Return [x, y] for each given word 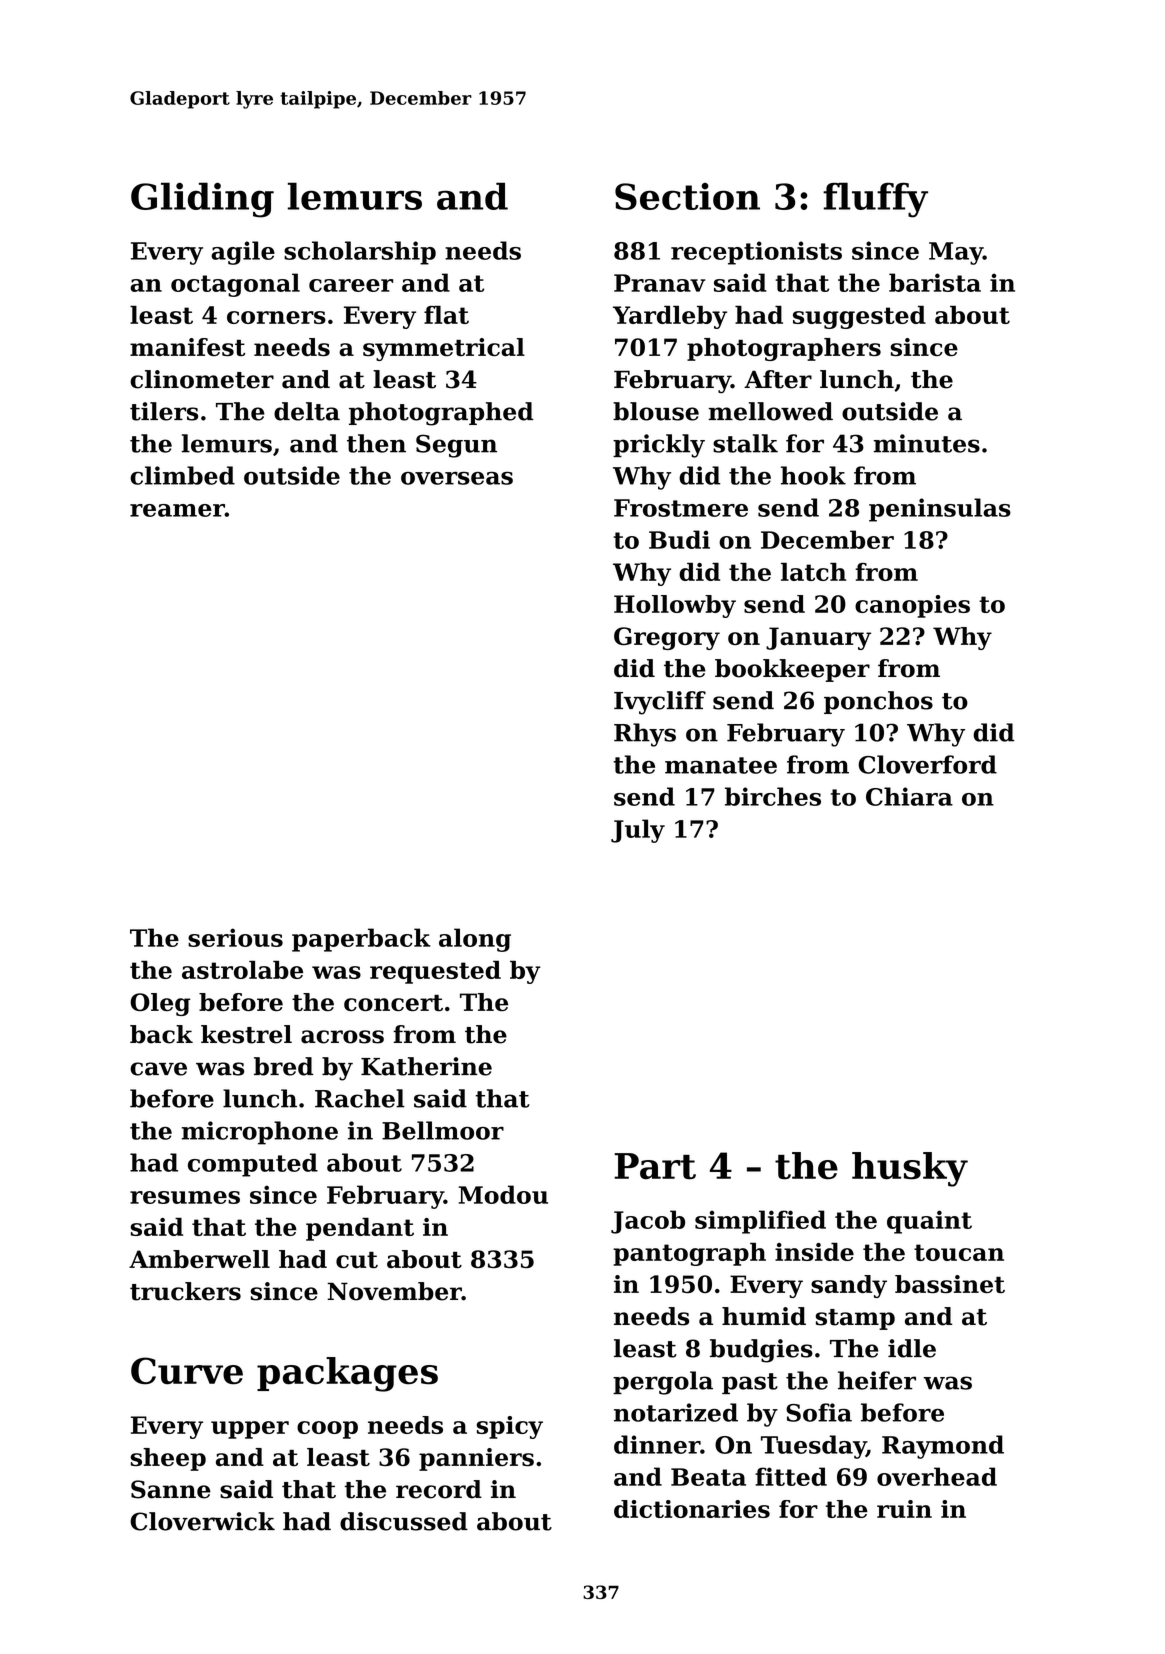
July [638, 831]
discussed [404, 1521]
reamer [177, 510]
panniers [476, 1459]
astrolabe [242, 970]
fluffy [875, 200]
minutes [927, 443]
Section [687, 196]
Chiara [909, 796]
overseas [457, 478]
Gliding [202, 200]
